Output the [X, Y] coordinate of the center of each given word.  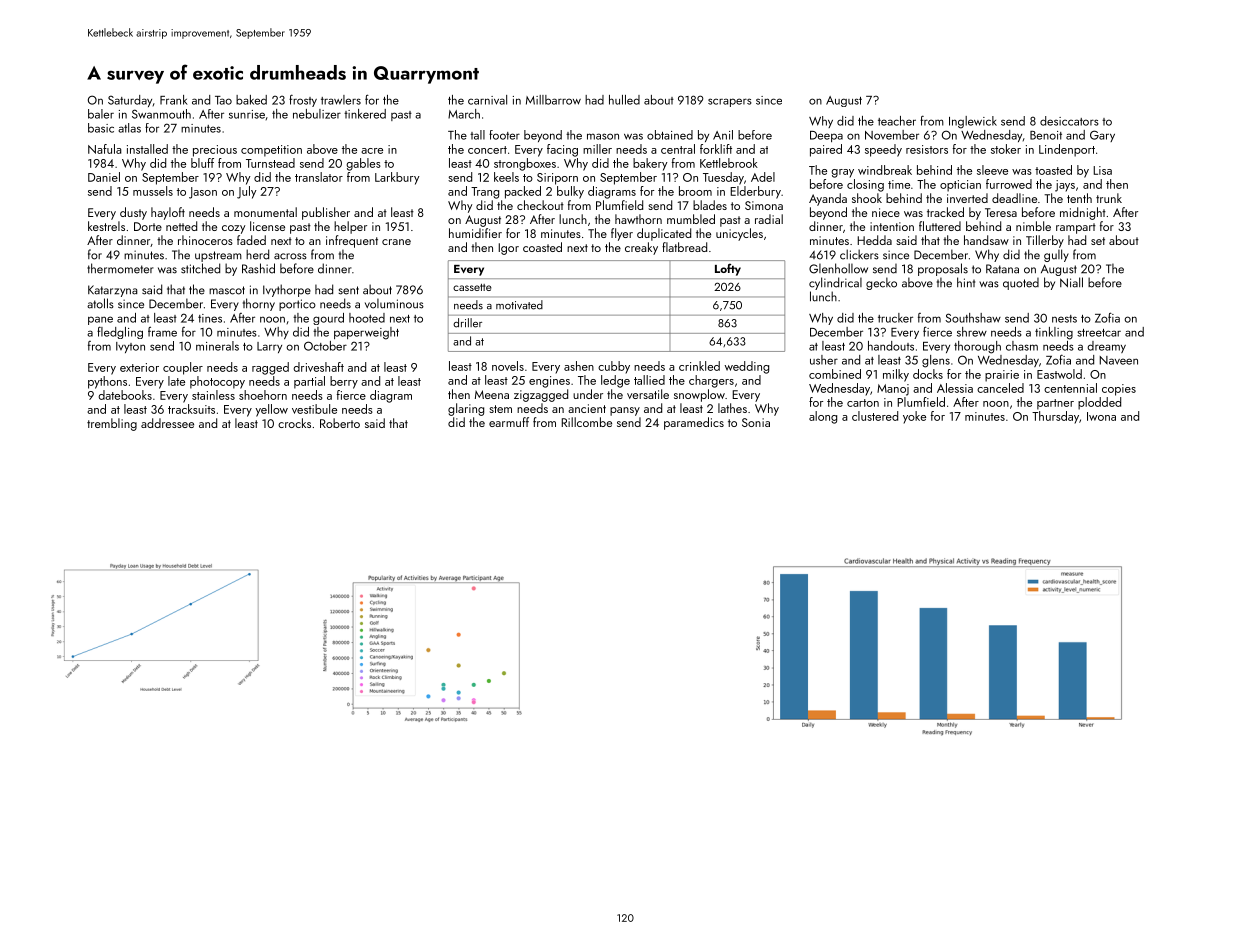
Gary [1102, 136]
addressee [167, 423]
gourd [328, 319]
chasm [1022, 346]
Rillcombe [586, 422]
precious [215, 151]
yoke [914, 417]
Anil [723, 135]
